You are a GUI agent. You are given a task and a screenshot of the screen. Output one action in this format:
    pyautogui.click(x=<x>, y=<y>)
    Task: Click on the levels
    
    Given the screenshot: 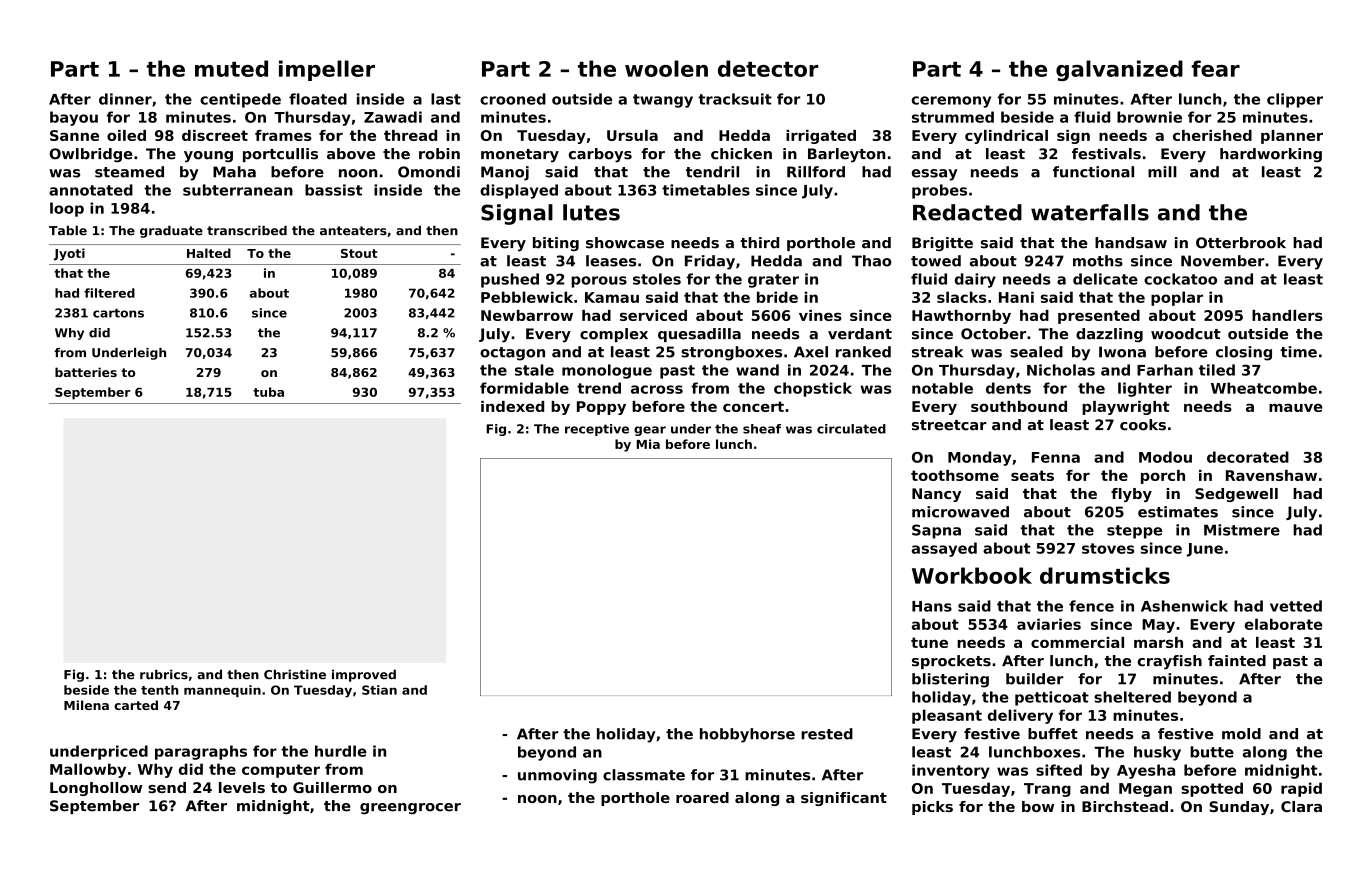 What is the action you would take?
    pyautogui.click(x=242, y=787)
